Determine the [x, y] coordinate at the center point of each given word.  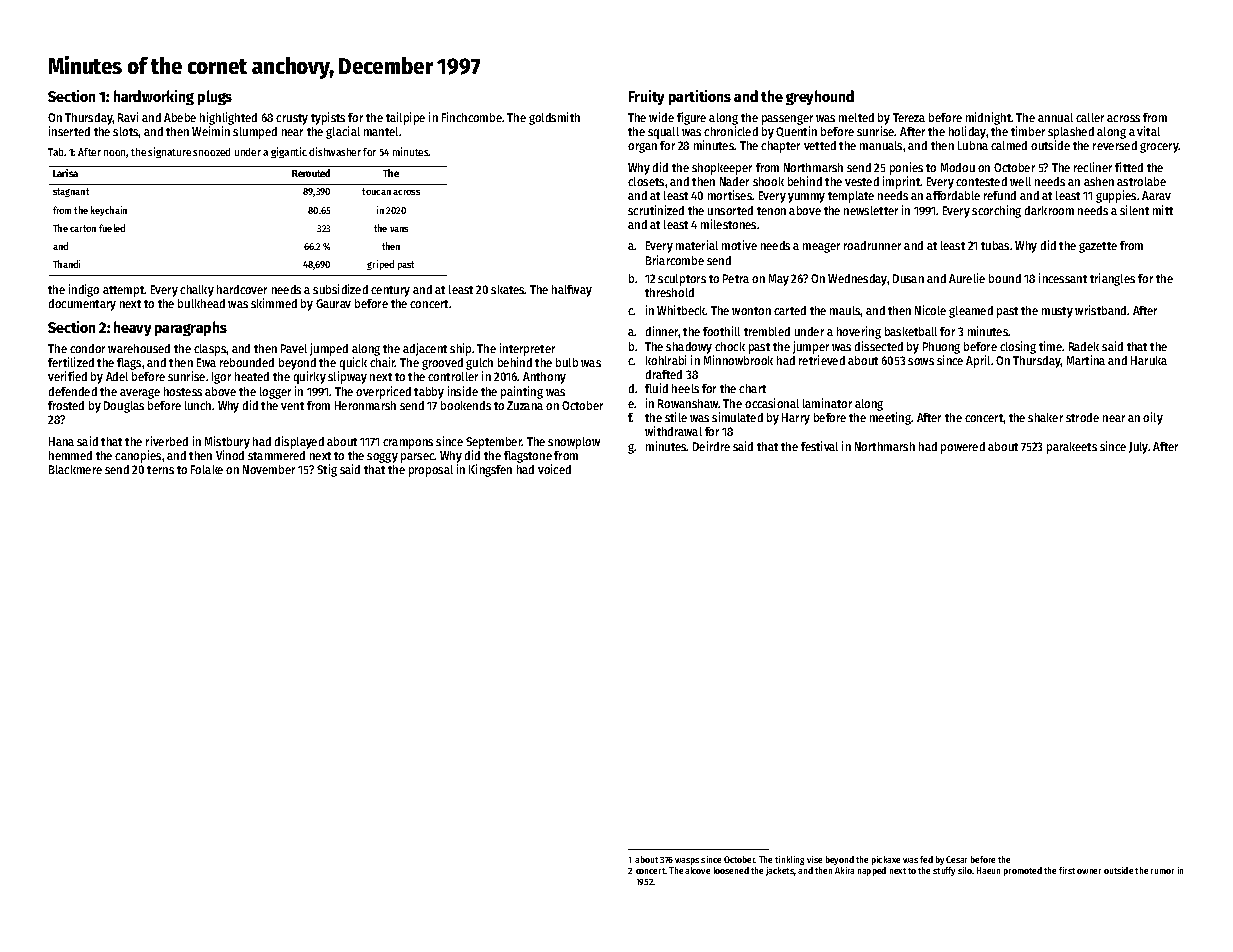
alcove [697, 870]
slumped [255, 133]
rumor [1162, 871]
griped [380, 265]
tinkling [789, 860]
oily [1153, 418]
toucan [376, 191]
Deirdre [711, 446]
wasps [687, 861]
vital [1148, 131]
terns [160, 470]
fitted [1129, 167]
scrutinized [656, 210]
